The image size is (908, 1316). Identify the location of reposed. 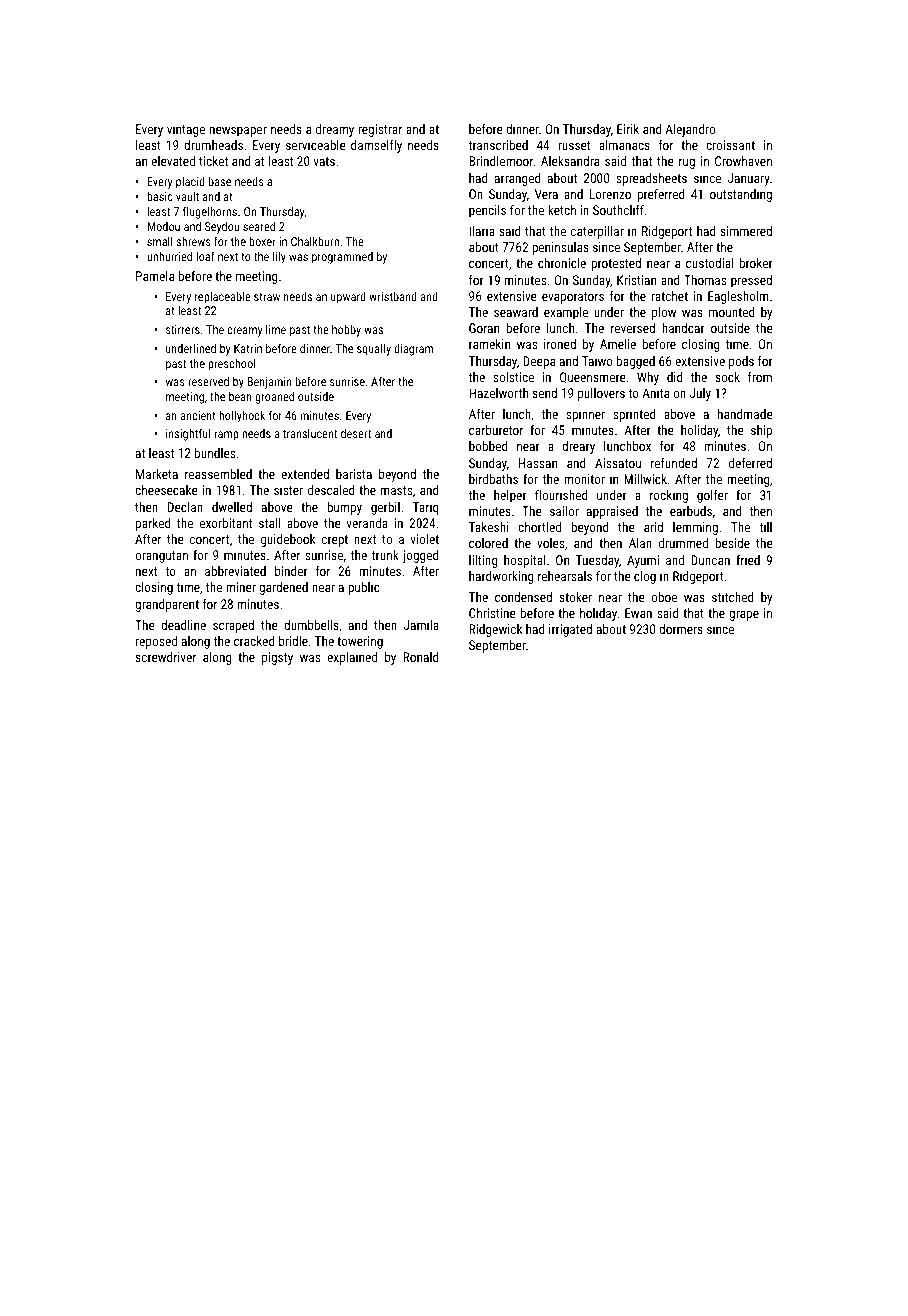
(156, 642).
